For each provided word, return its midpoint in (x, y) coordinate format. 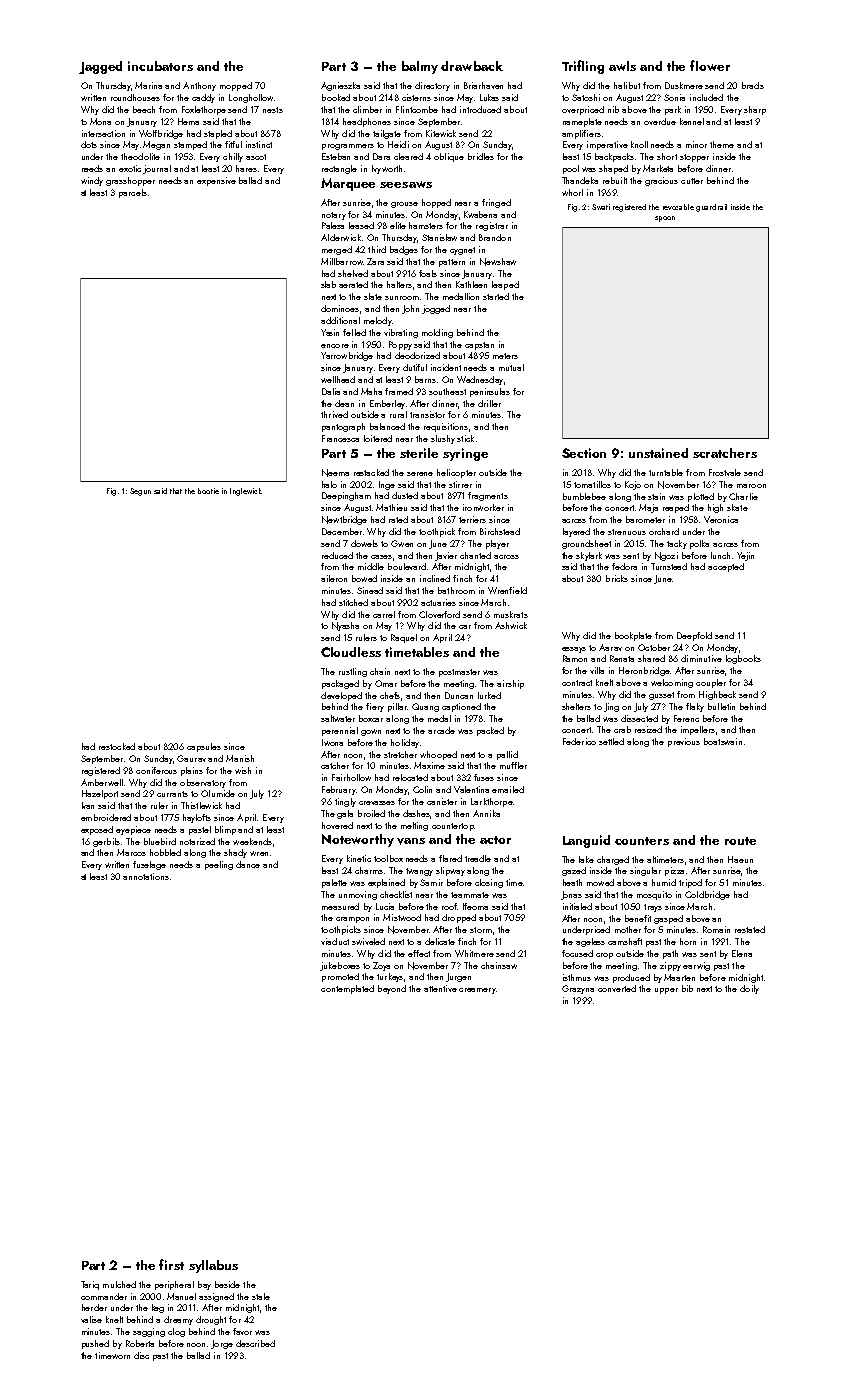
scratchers (725, 453)
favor (242, 1331)
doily (749, 989)
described (255, 1343)
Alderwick (341, 237)
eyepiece (133, 830)
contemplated (347, 989)
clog (176, 1332)
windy (92, 181)
